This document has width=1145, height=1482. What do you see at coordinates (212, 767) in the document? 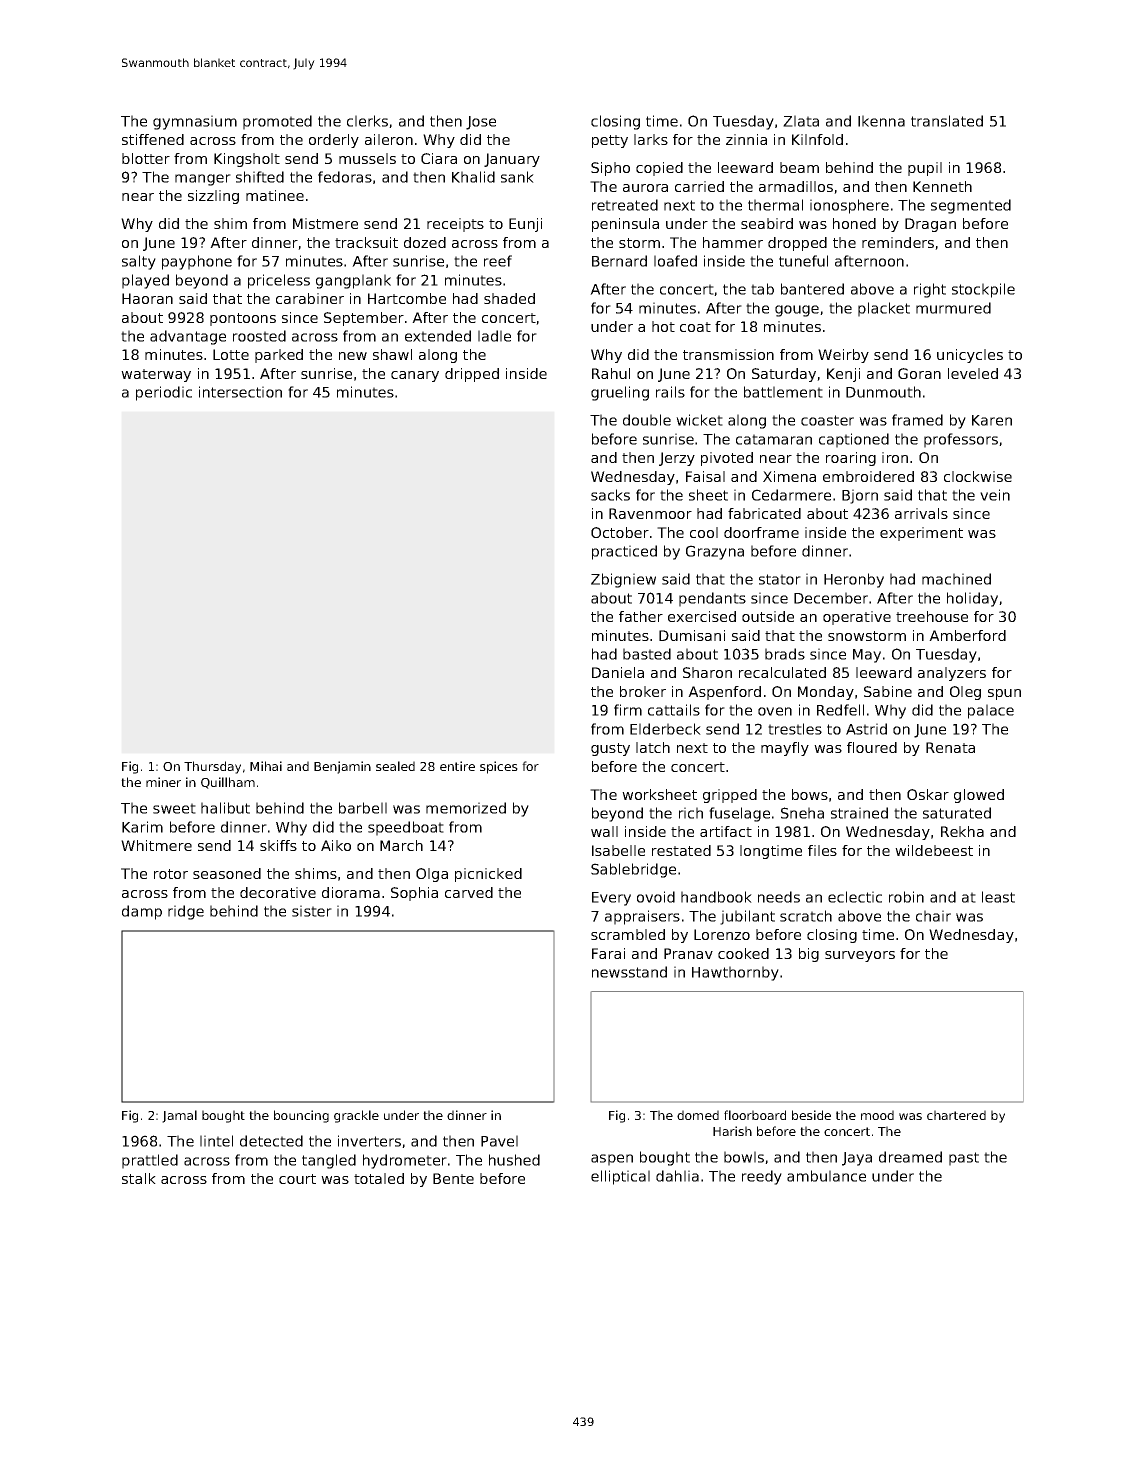
I see `Thursday` at bounding box center [212, 767].
